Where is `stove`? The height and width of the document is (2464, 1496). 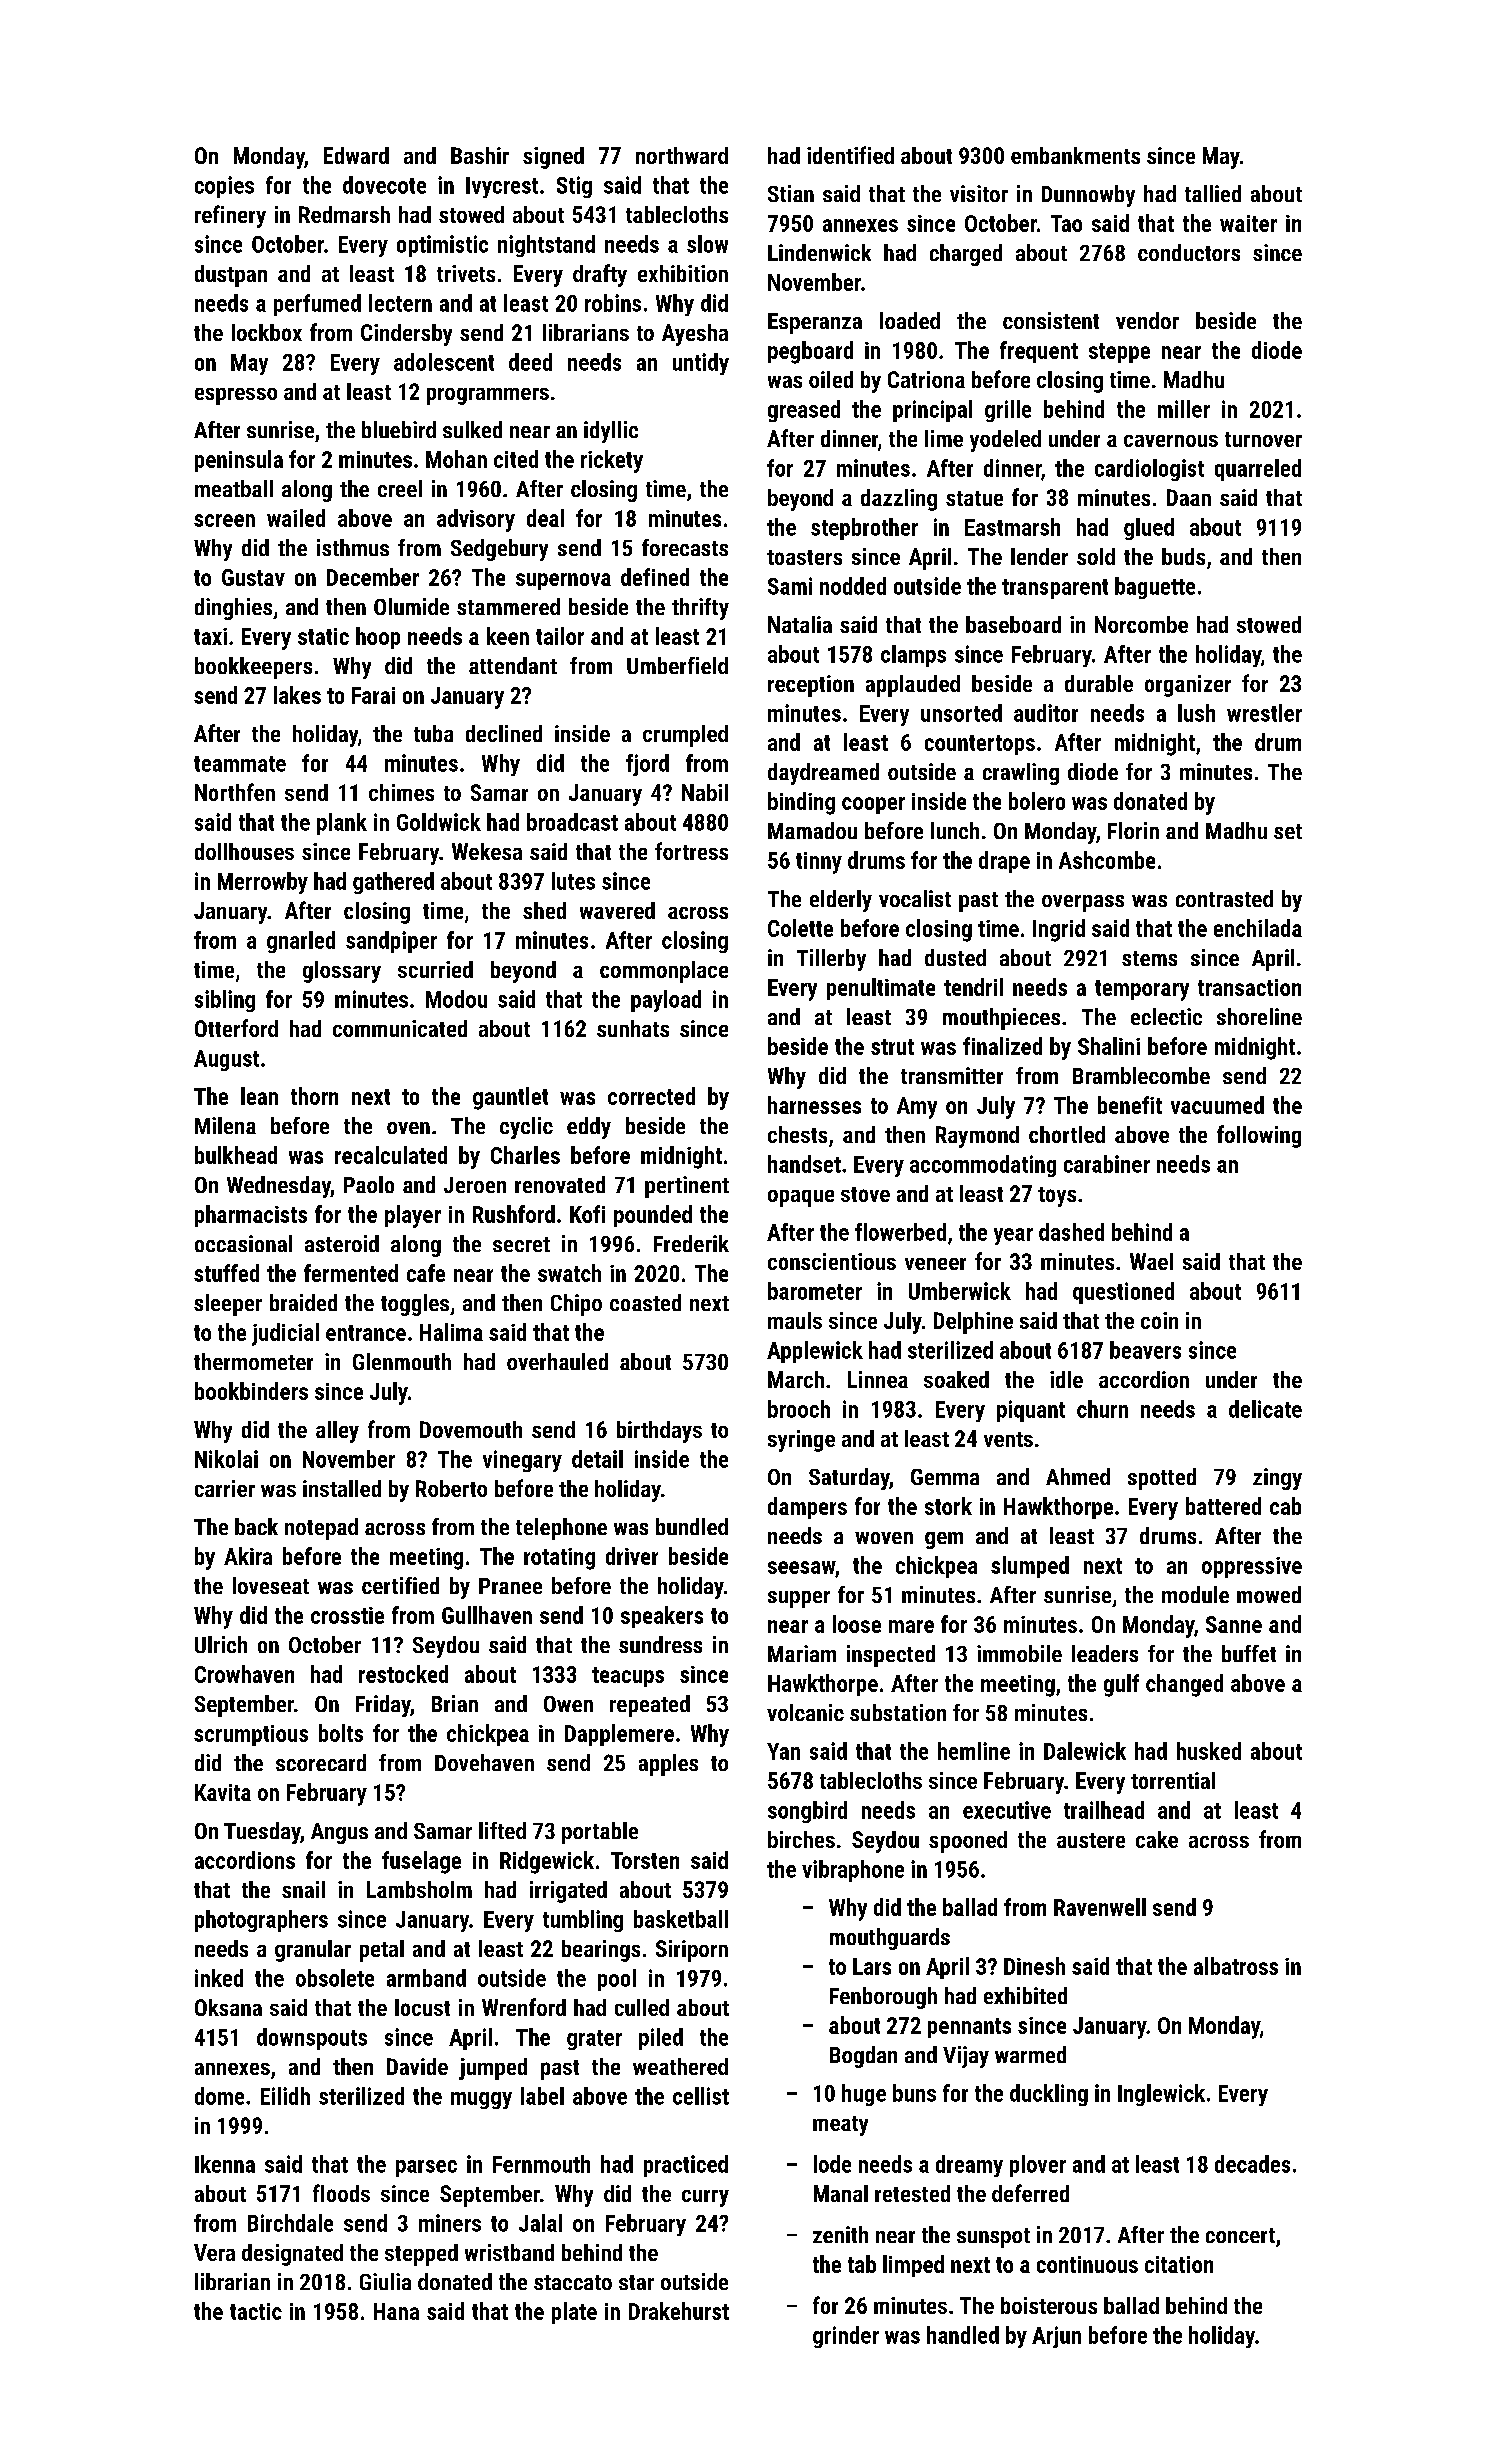 stove is located at coordinates (865, 1194).
